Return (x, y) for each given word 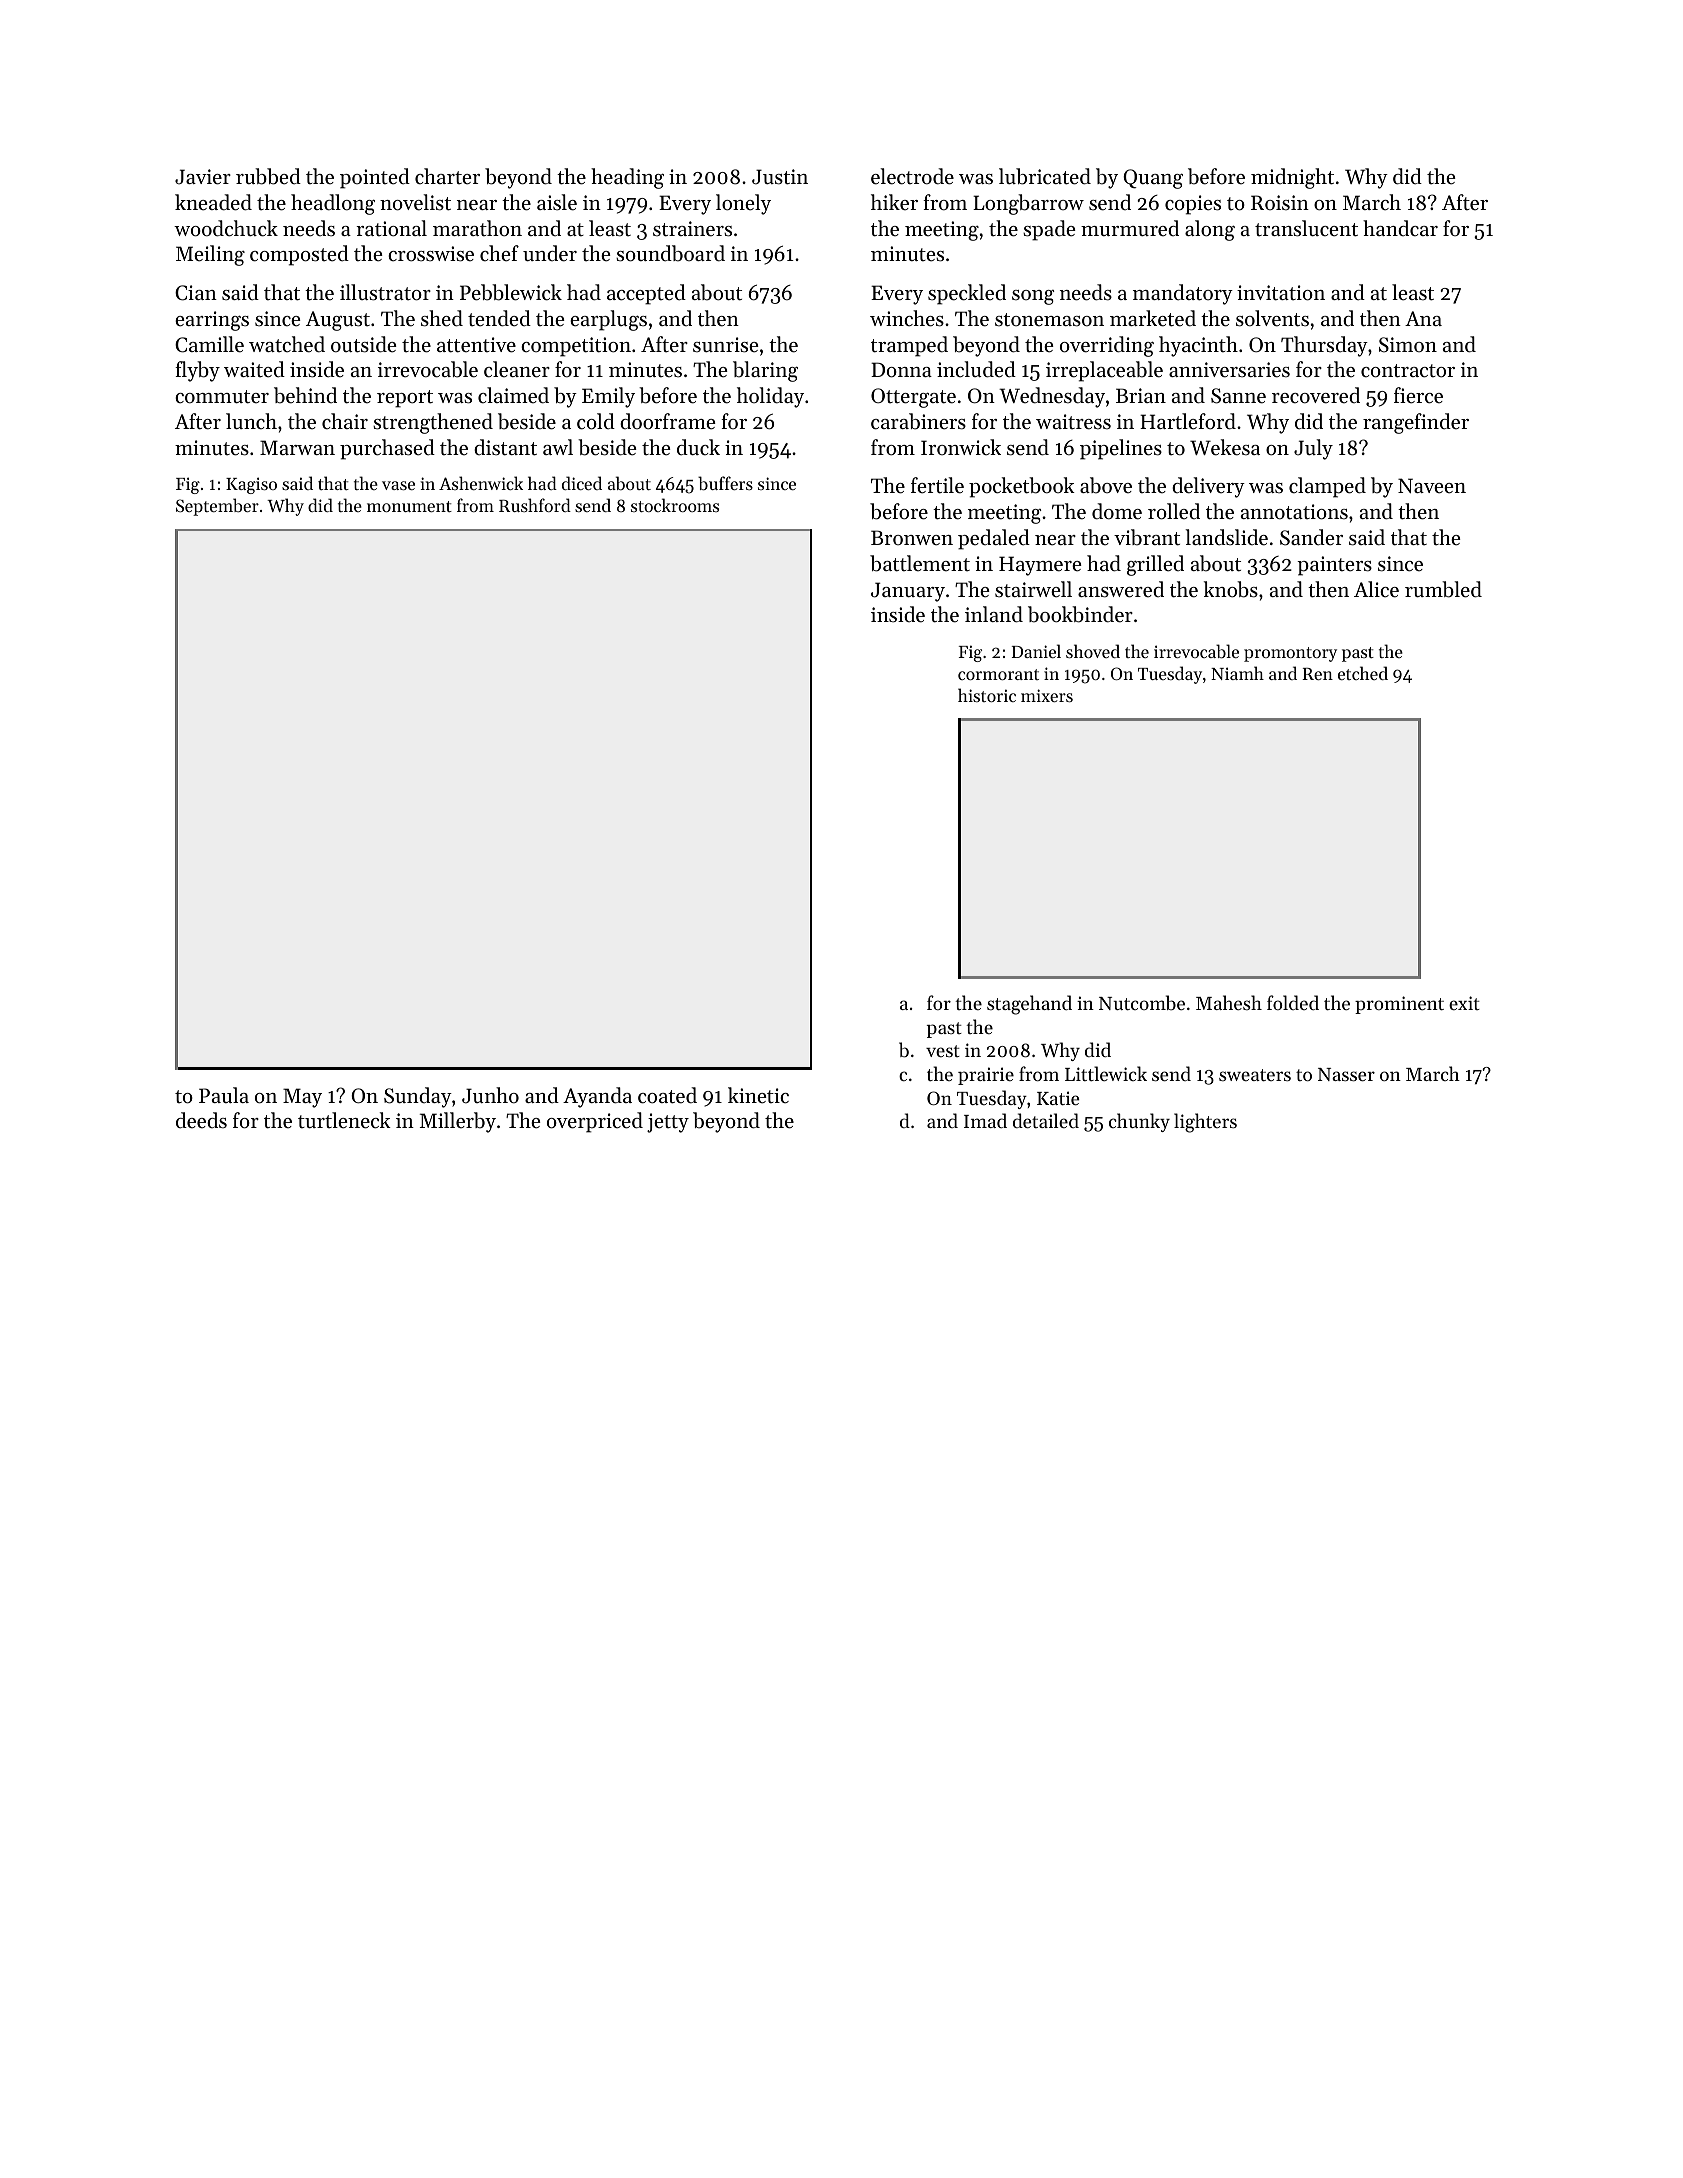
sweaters (1255, 1075)
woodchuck (226, 228)
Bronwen (912, 538)
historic (987, 695)
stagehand (1029, 1005)
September (217, 507)
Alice (1376, 589)
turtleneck (344, 1120)
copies (1193, 205)
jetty (668, 1123)
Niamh (1237, 673)
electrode (912, 176)
